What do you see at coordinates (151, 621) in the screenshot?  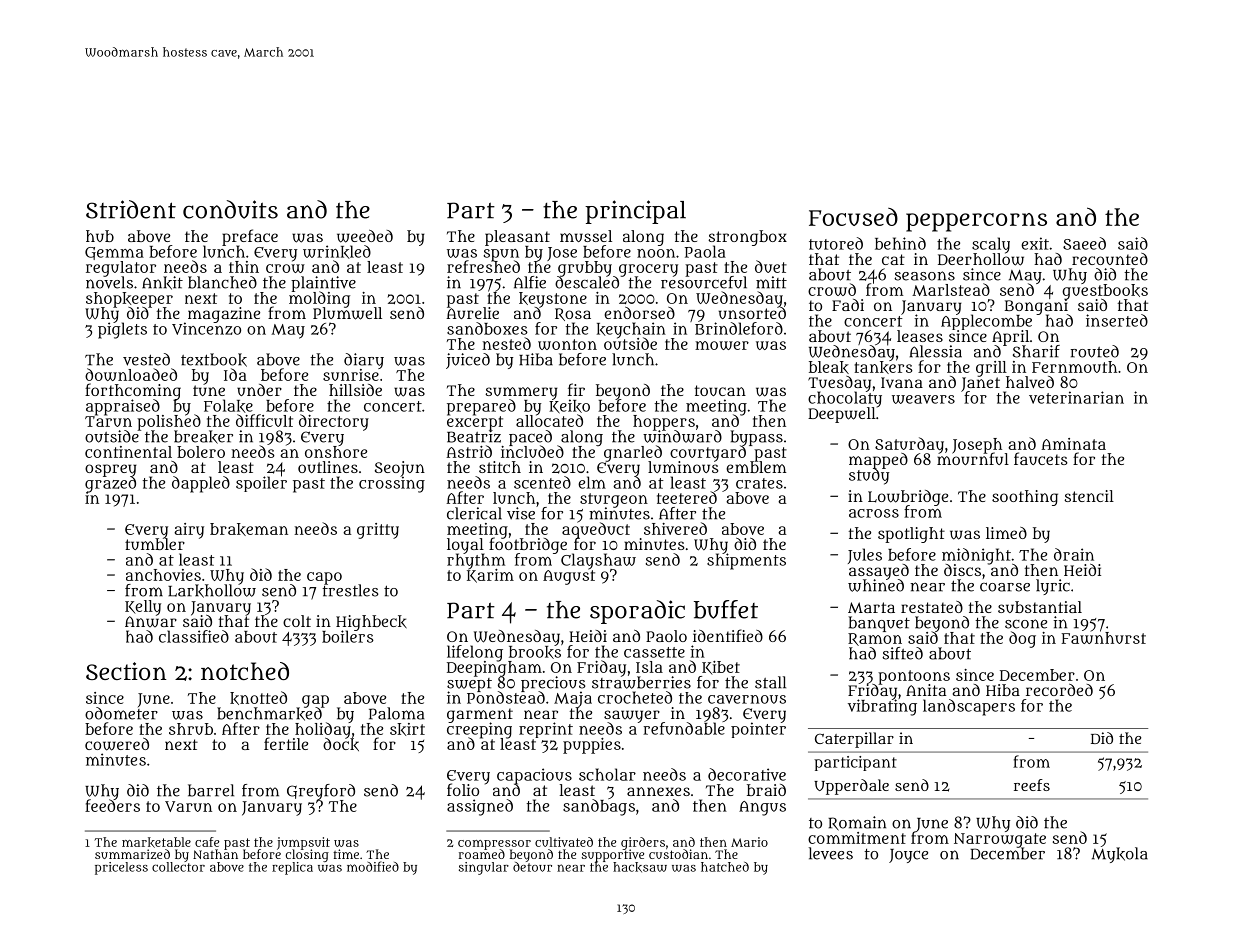 I see `Anwar` at bounding box center [151, 621].
